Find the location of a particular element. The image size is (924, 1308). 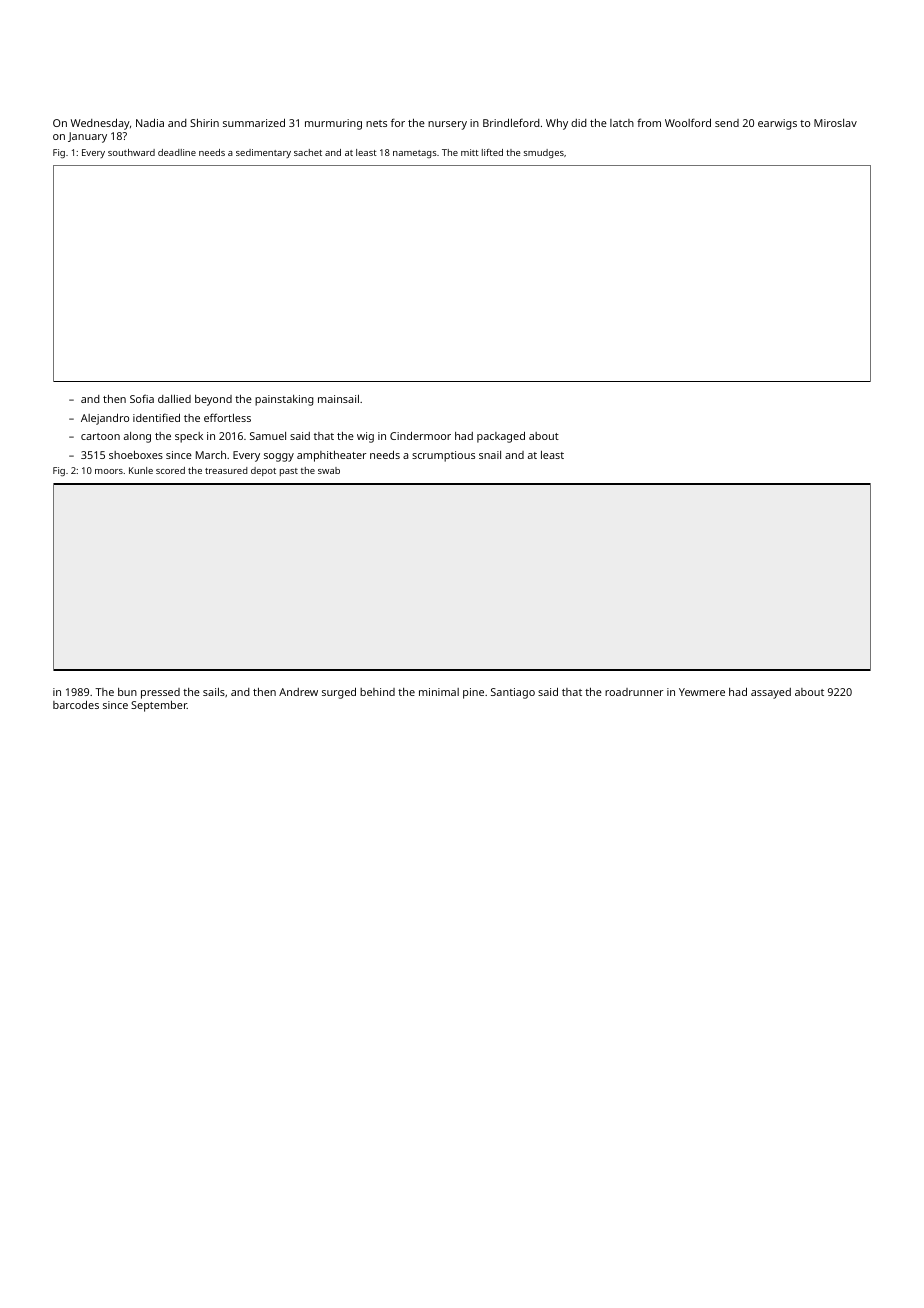

summarized is located at coordinates (254, 122).
